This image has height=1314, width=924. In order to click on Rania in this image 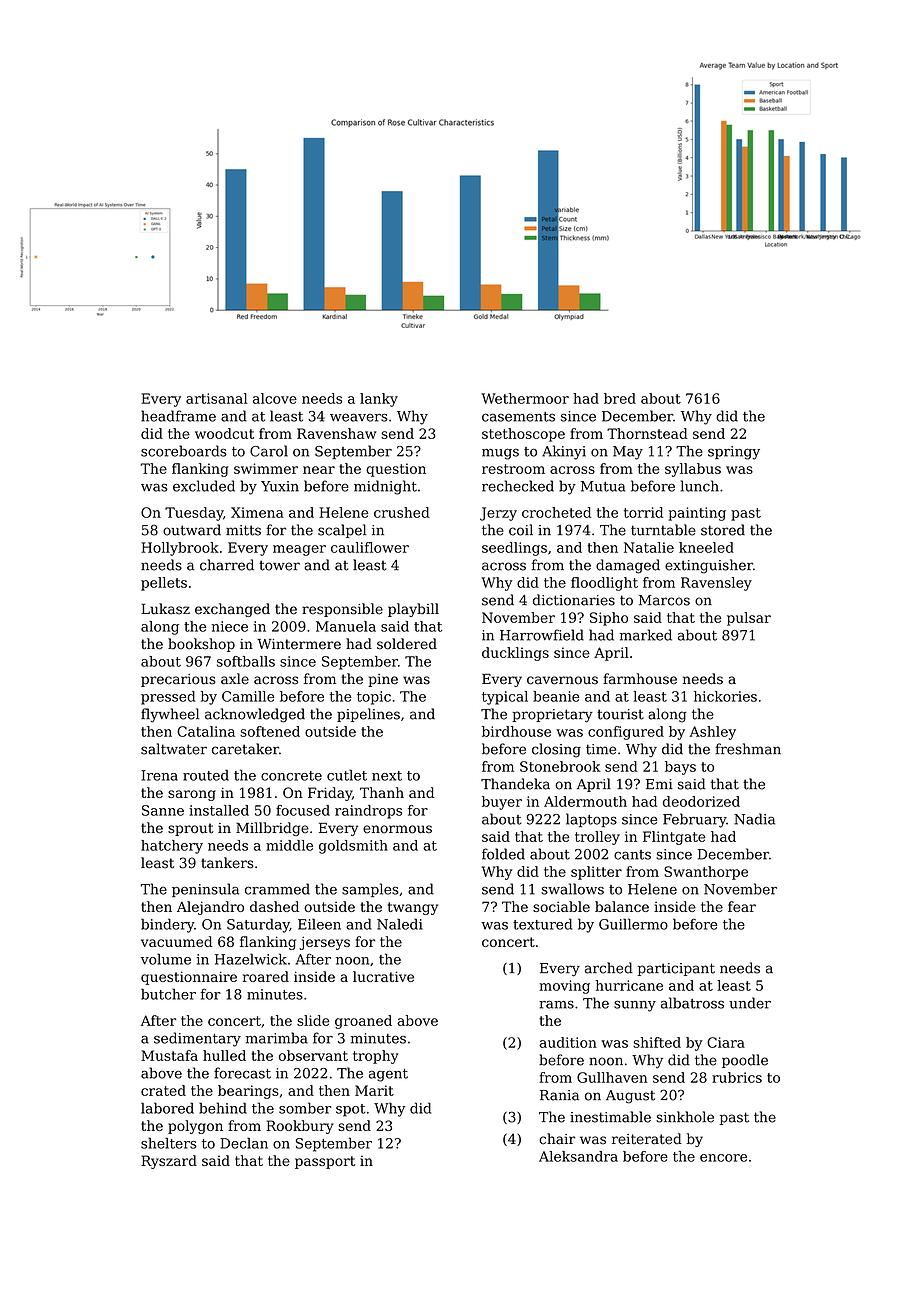, I will do `click(559, 1095)`.
